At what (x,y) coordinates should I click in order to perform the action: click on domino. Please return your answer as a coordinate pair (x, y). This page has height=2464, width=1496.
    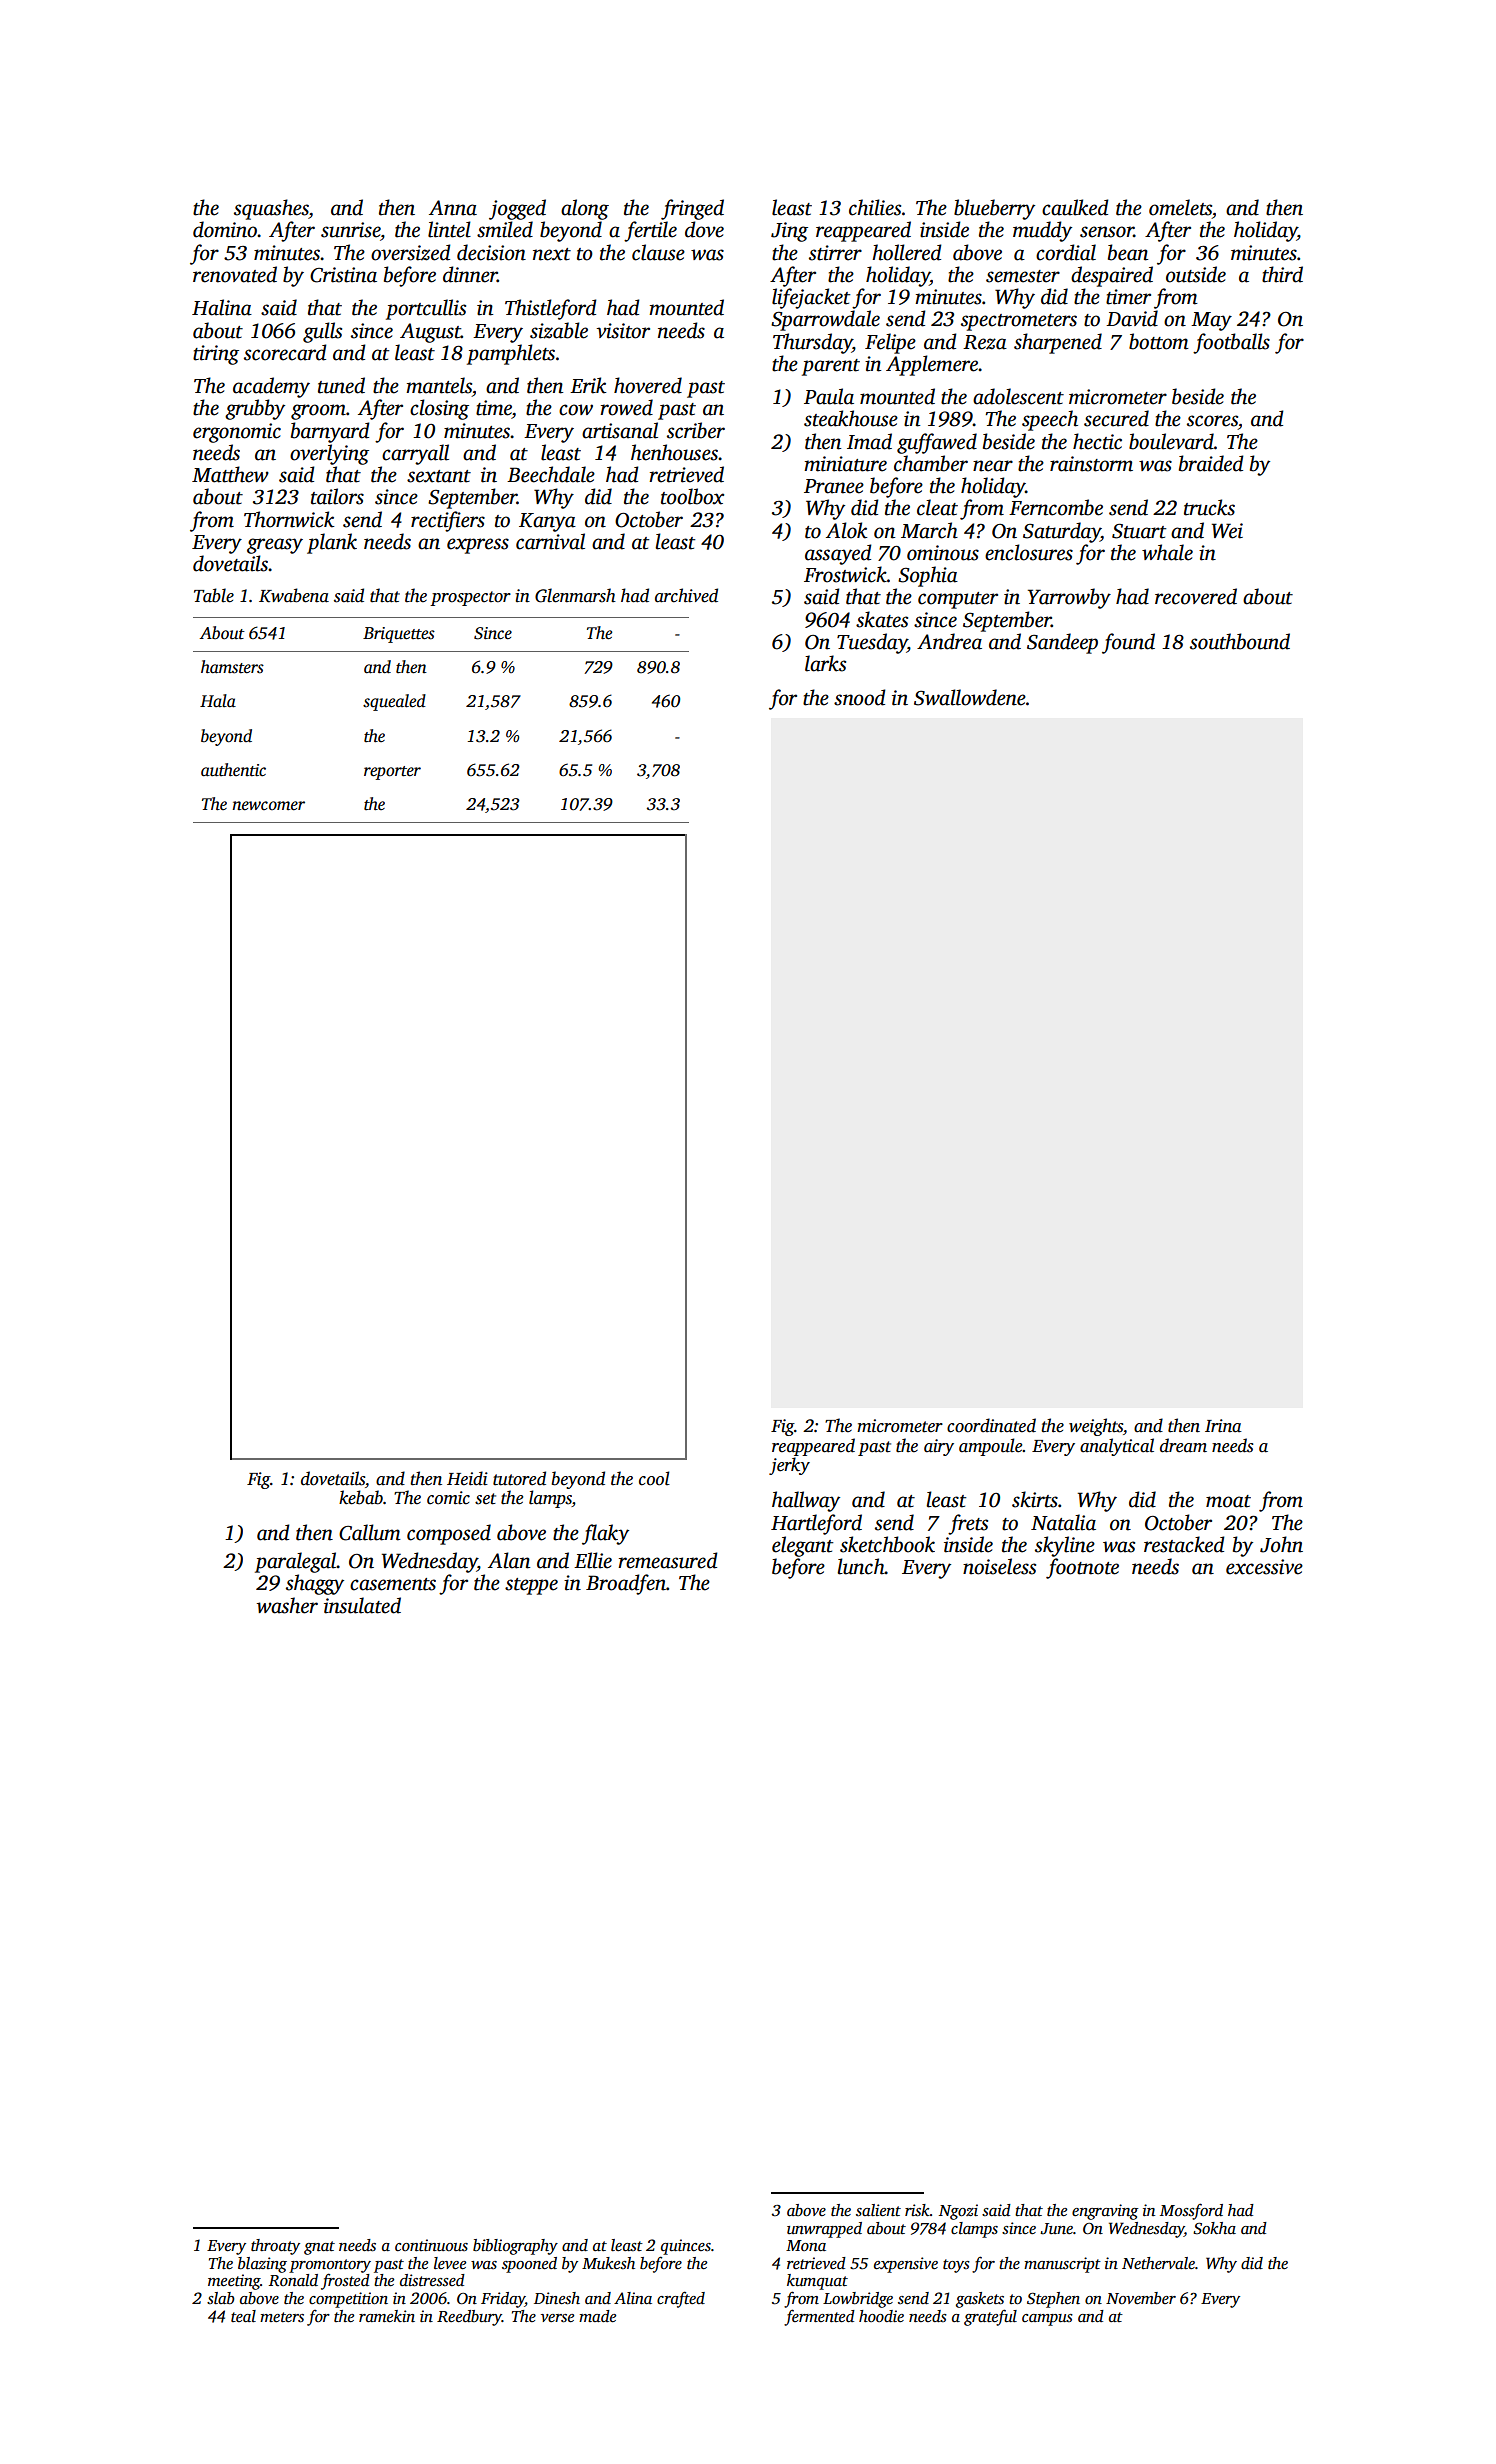
    Looking at the image, I should click on (225, 229).
